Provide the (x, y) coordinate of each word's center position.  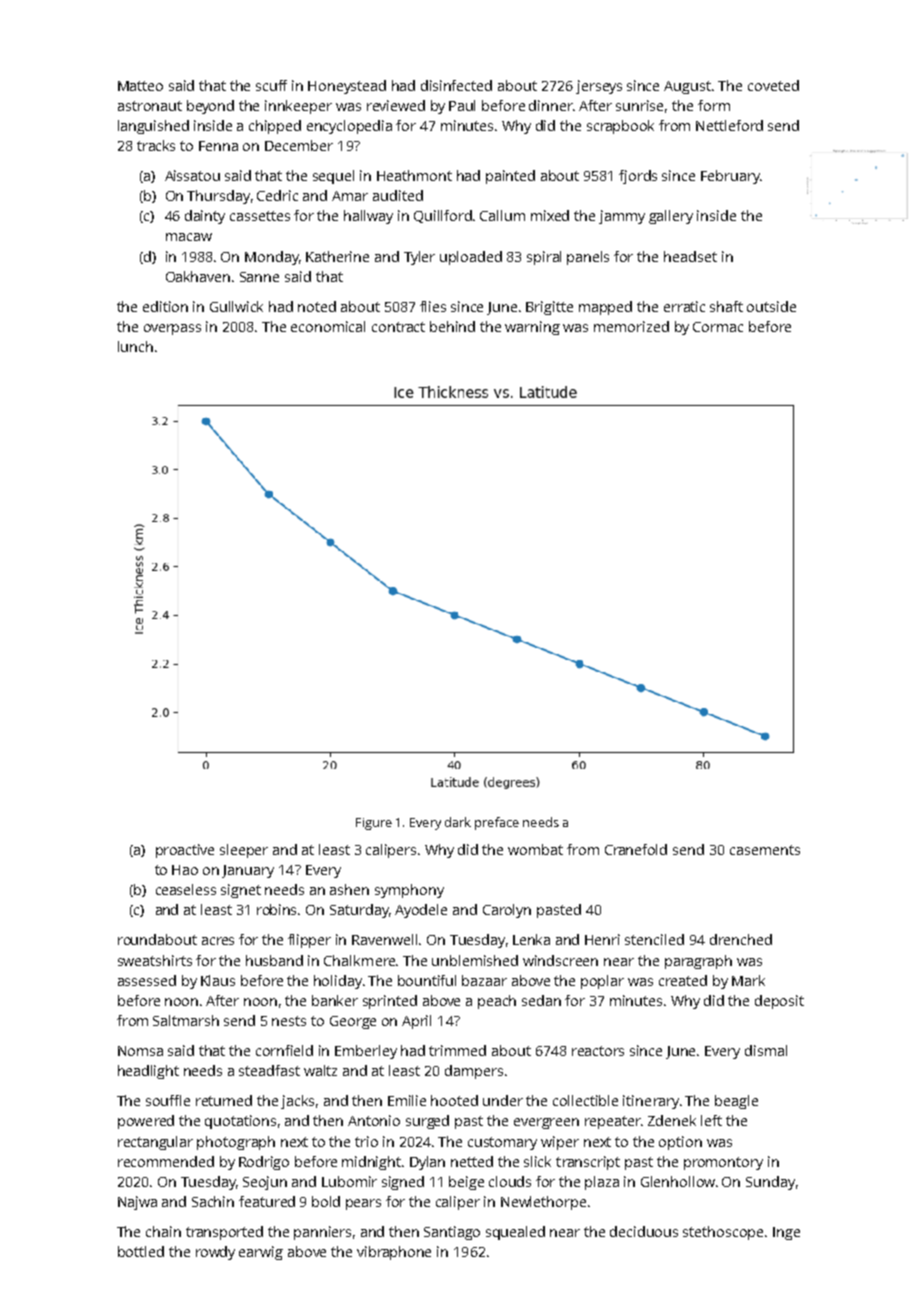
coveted (773, 85)
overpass (172, 329)
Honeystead (347, 87)
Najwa (137, 1203)
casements (765, 850)
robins (276, 909)
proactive (185, 851)
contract (398, 327)
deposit (779, 1002)
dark (458, 822)
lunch (135, 346)
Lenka (531, 939)
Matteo (140, 86)
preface (497, 823)
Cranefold (636, 849)
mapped (605, 308)
